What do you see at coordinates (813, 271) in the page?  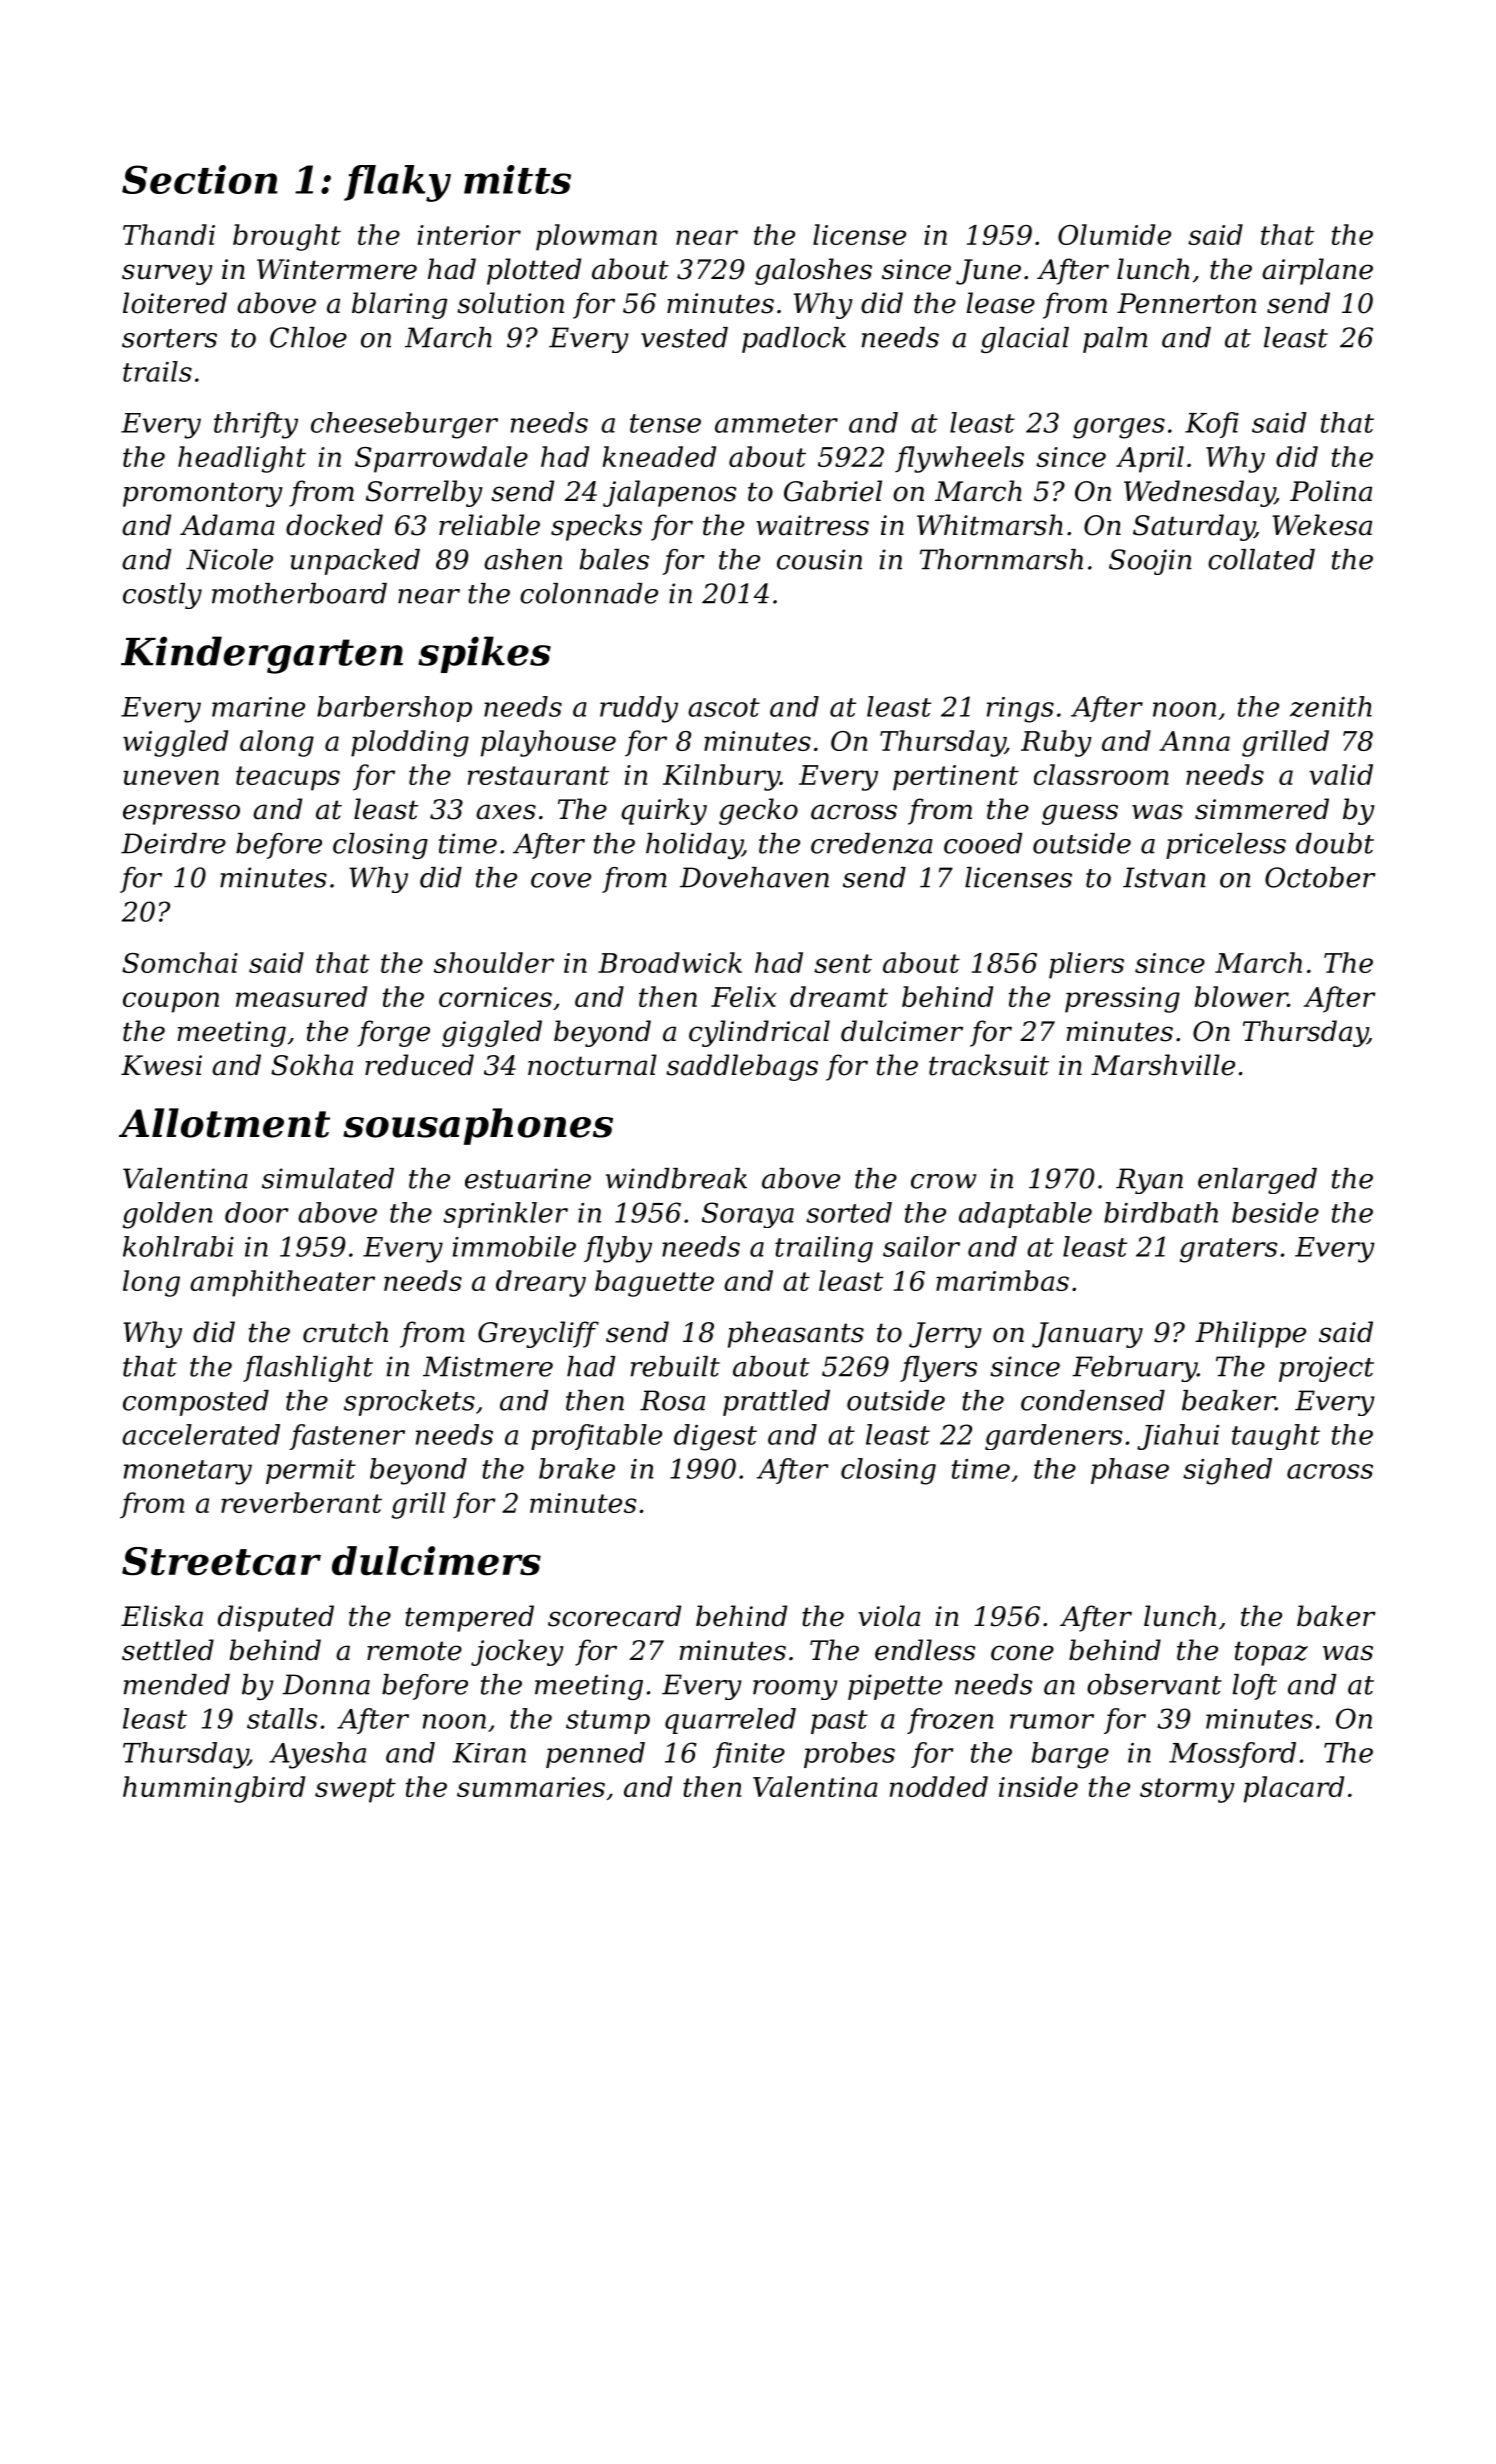 I see `galoshes` at bounding box center [813, 271].
